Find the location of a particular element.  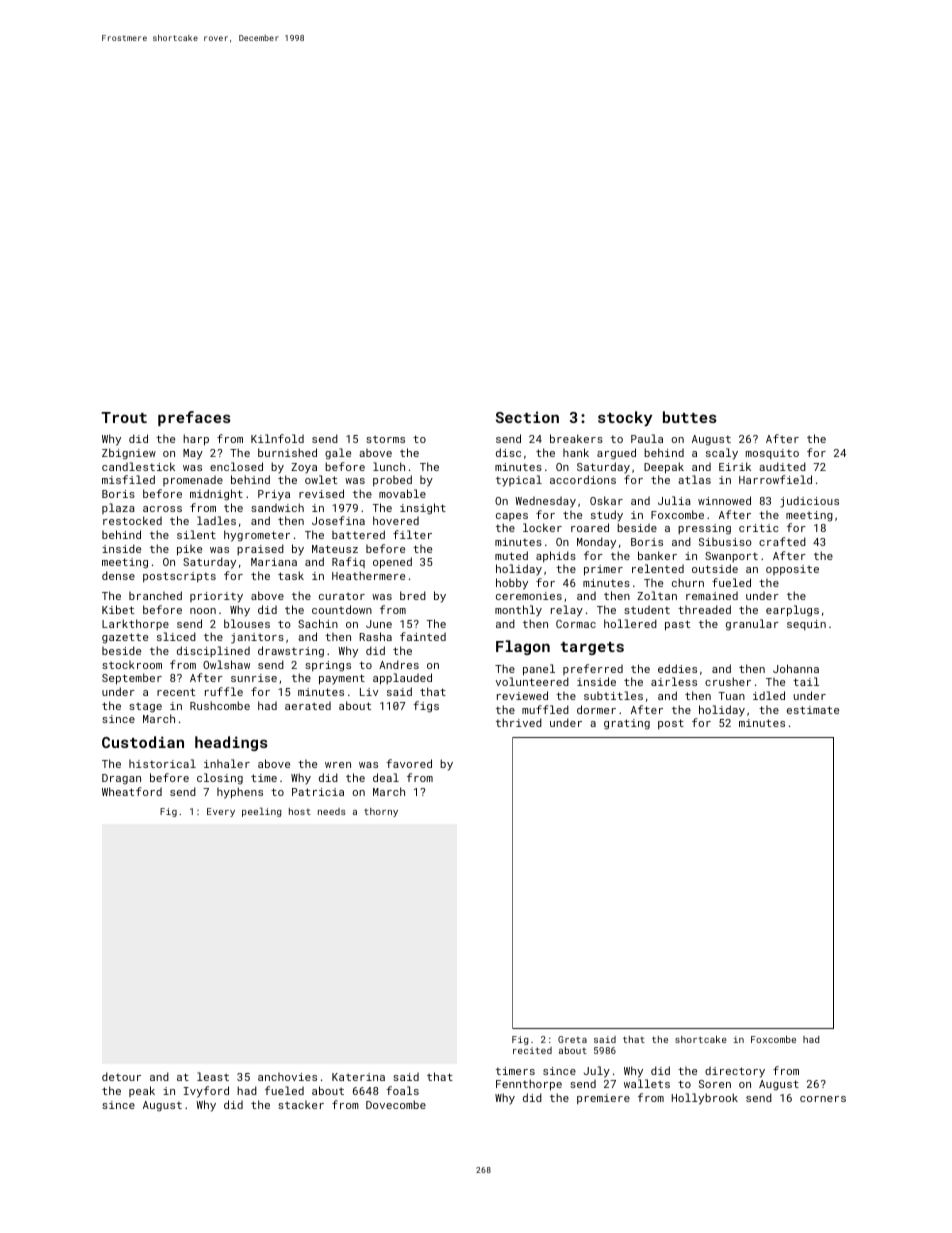

estimate is located at coordinates (813, 710).
